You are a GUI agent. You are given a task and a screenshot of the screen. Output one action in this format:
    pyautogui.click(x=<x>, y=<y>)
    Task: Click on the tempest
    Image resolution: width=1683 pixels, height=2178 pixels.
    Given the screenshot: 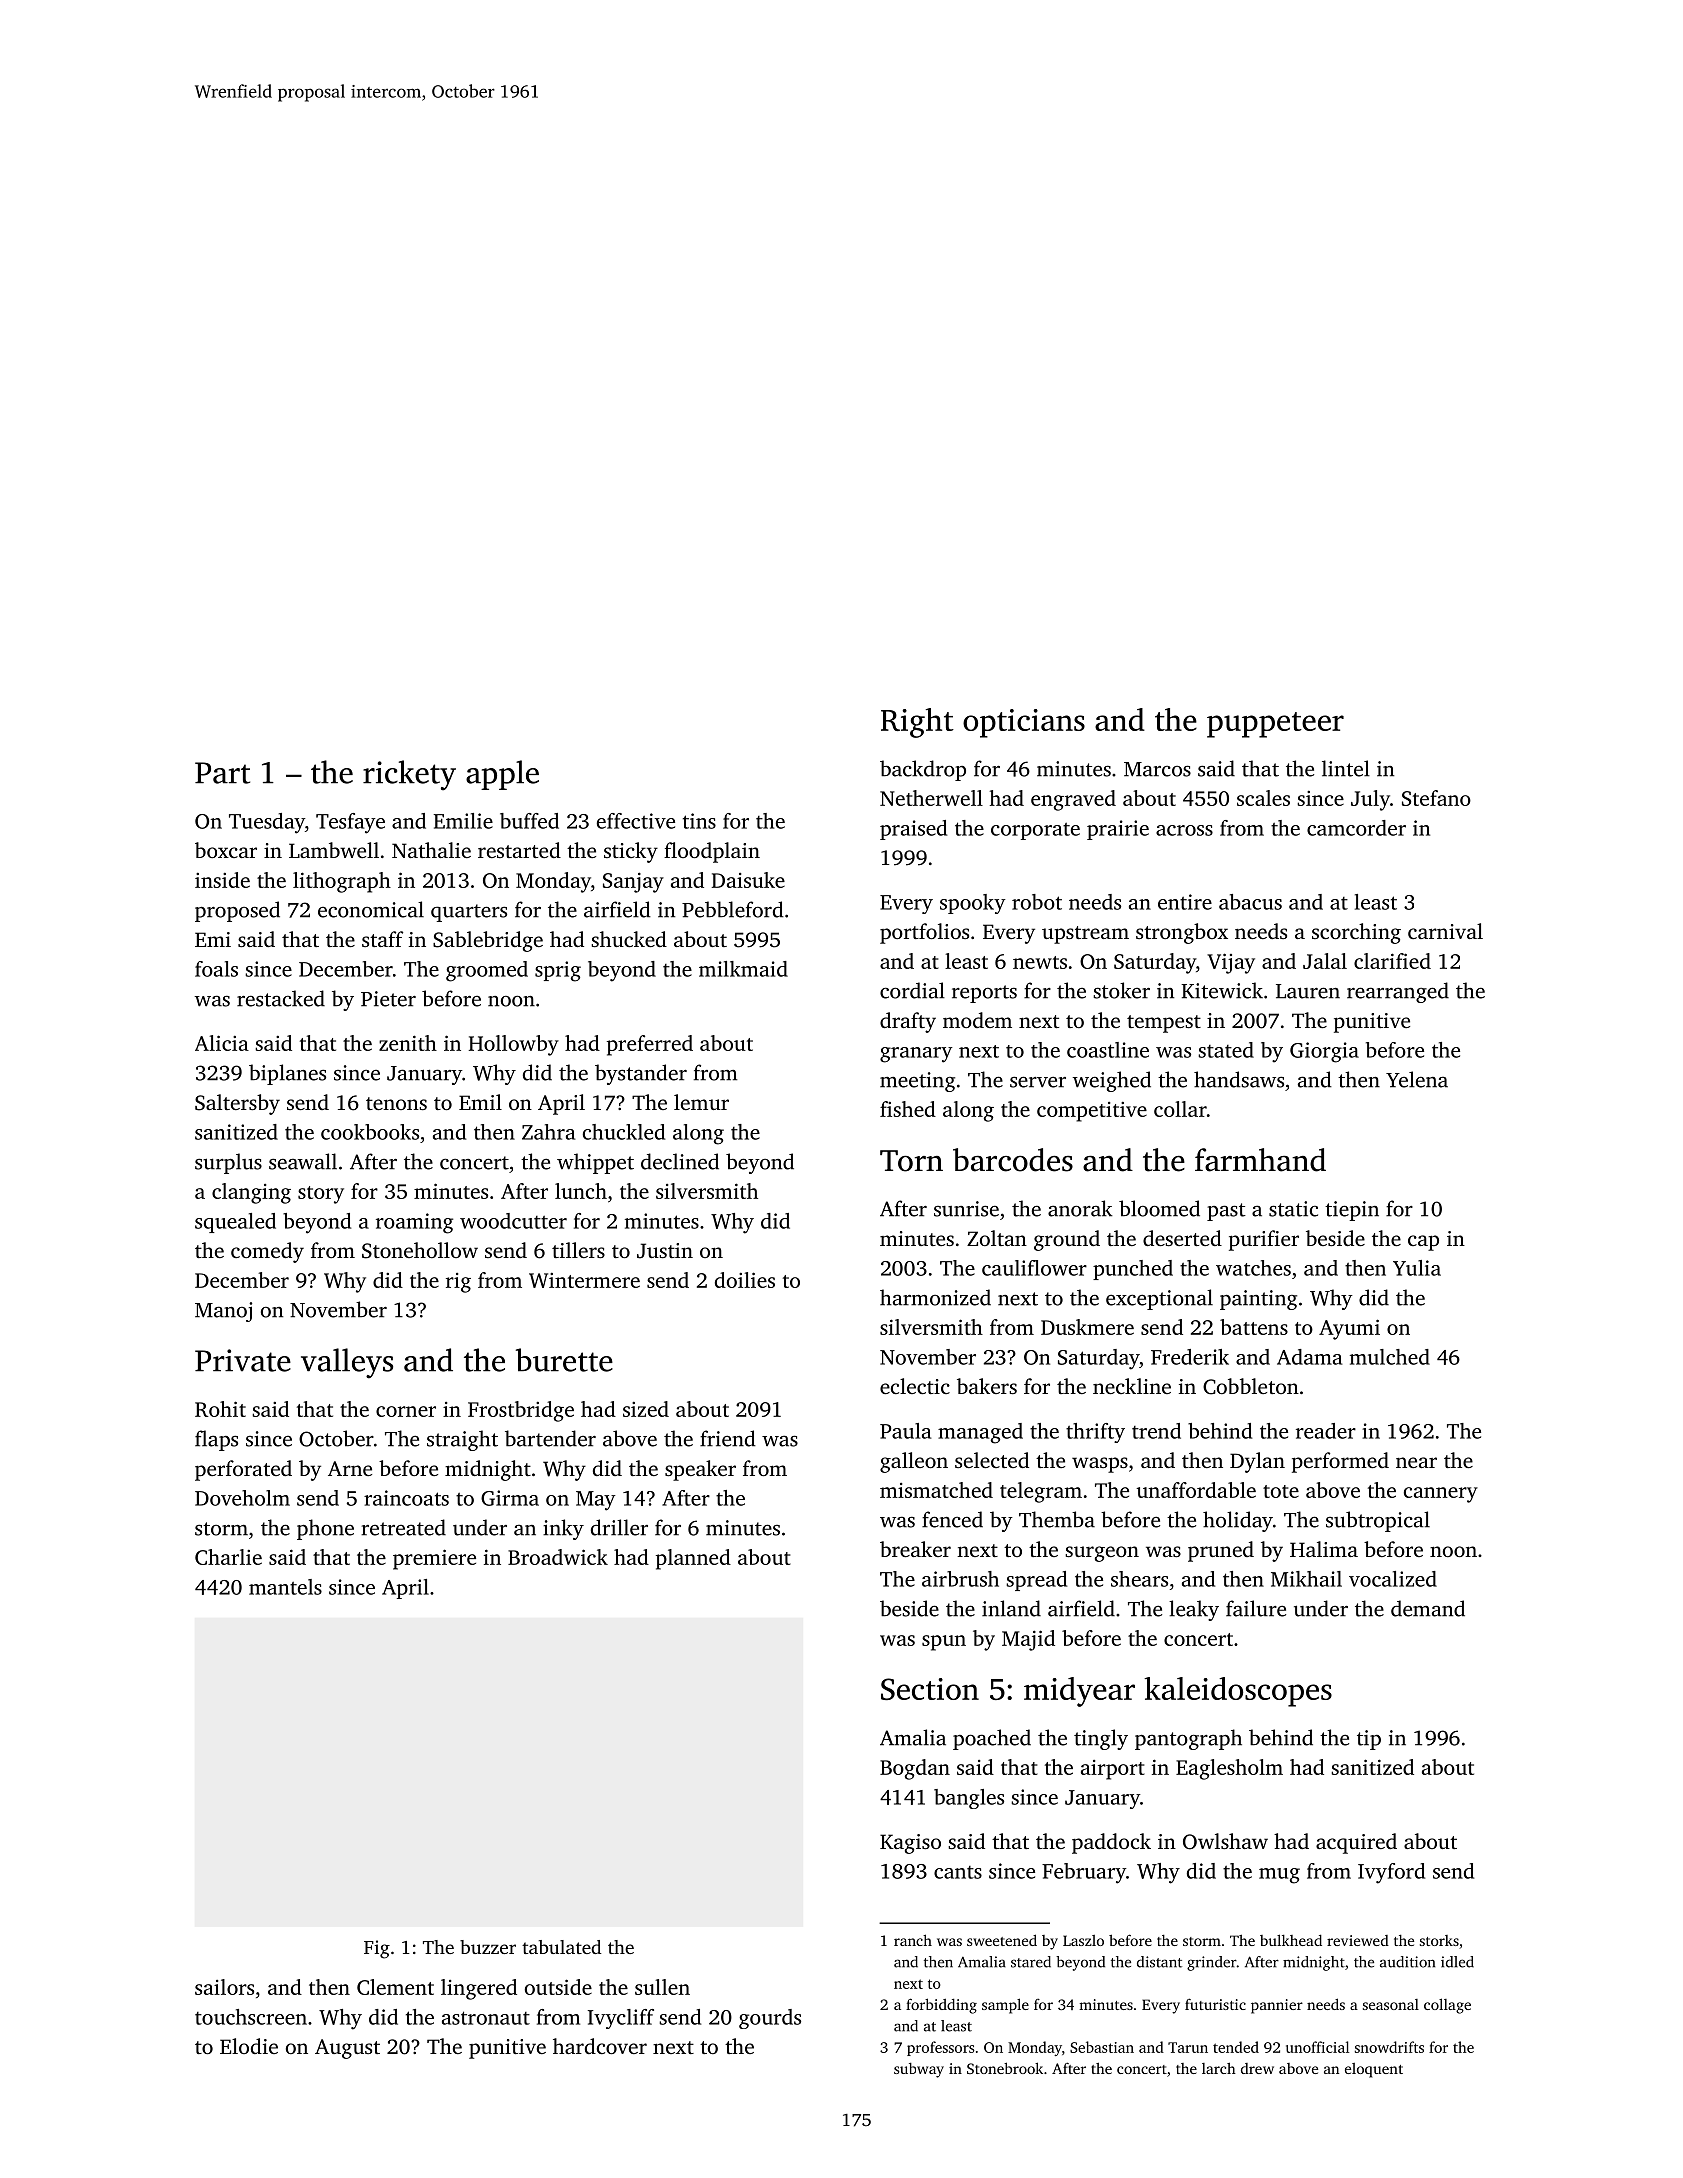 What is the action you would take?
    pyautogui.click(x=1164, y=1024)
